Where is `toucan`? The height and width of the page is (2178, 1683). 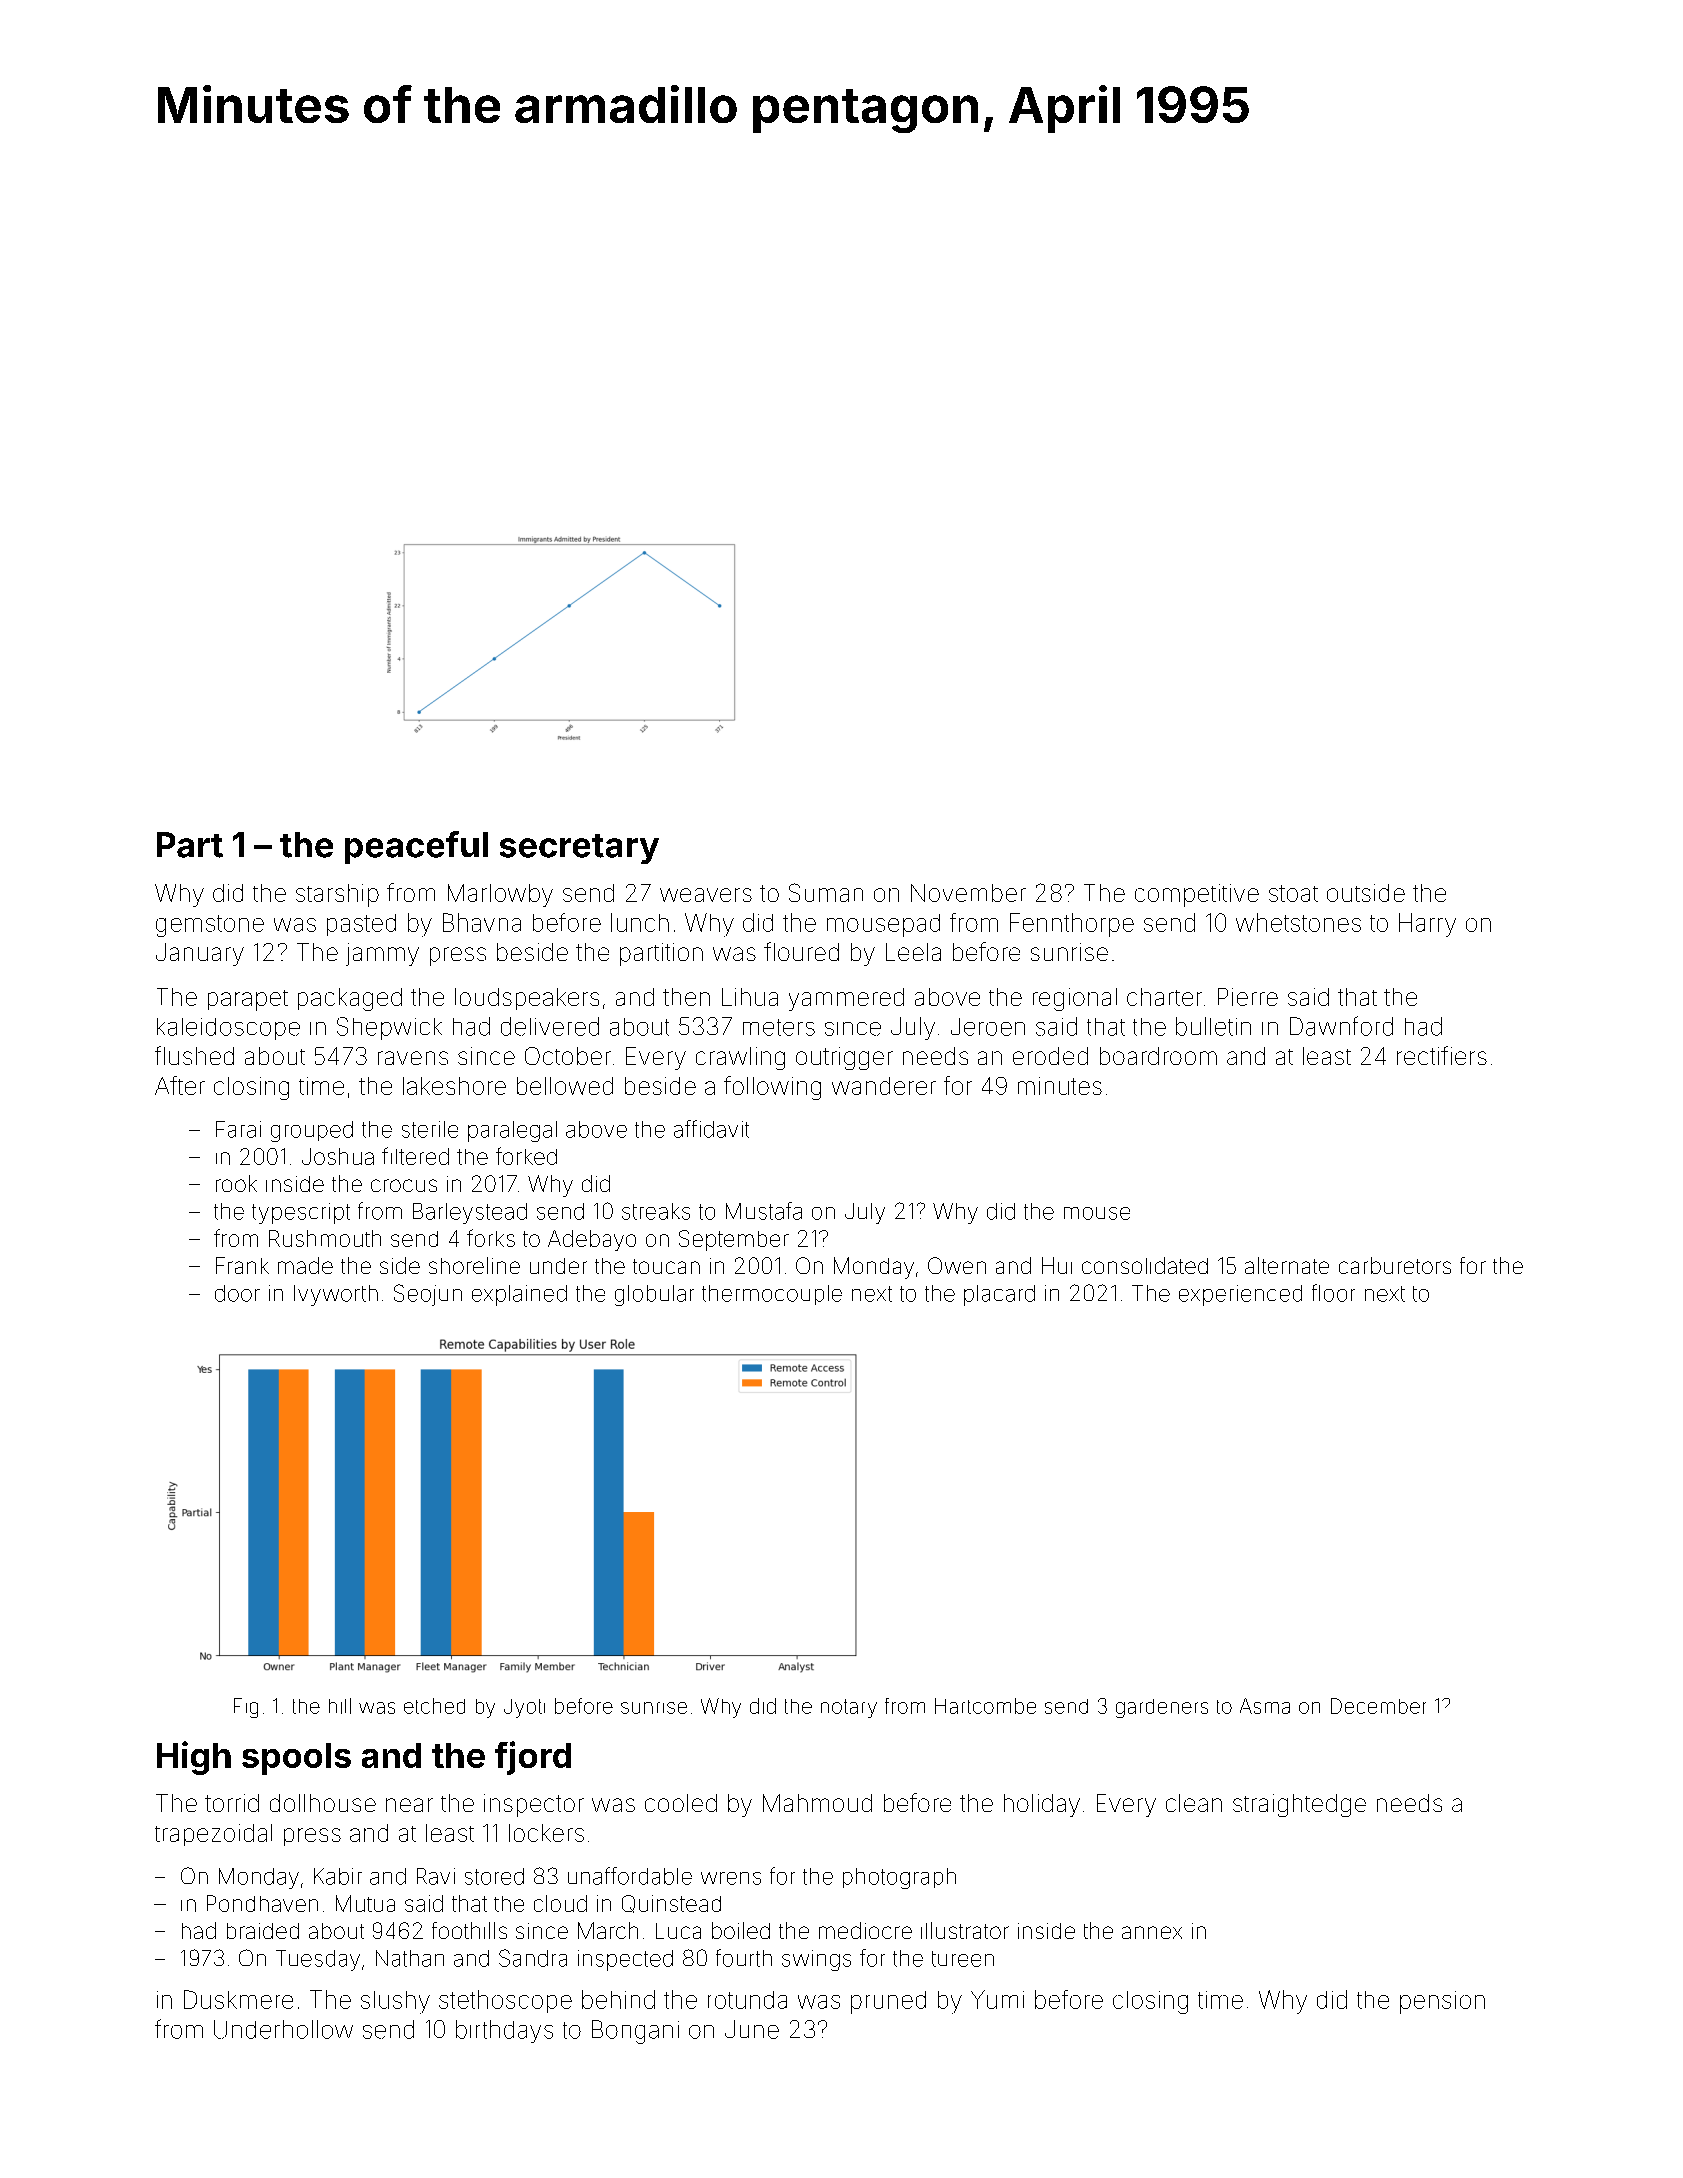
toucan is located at coordinates (666, 1266).
